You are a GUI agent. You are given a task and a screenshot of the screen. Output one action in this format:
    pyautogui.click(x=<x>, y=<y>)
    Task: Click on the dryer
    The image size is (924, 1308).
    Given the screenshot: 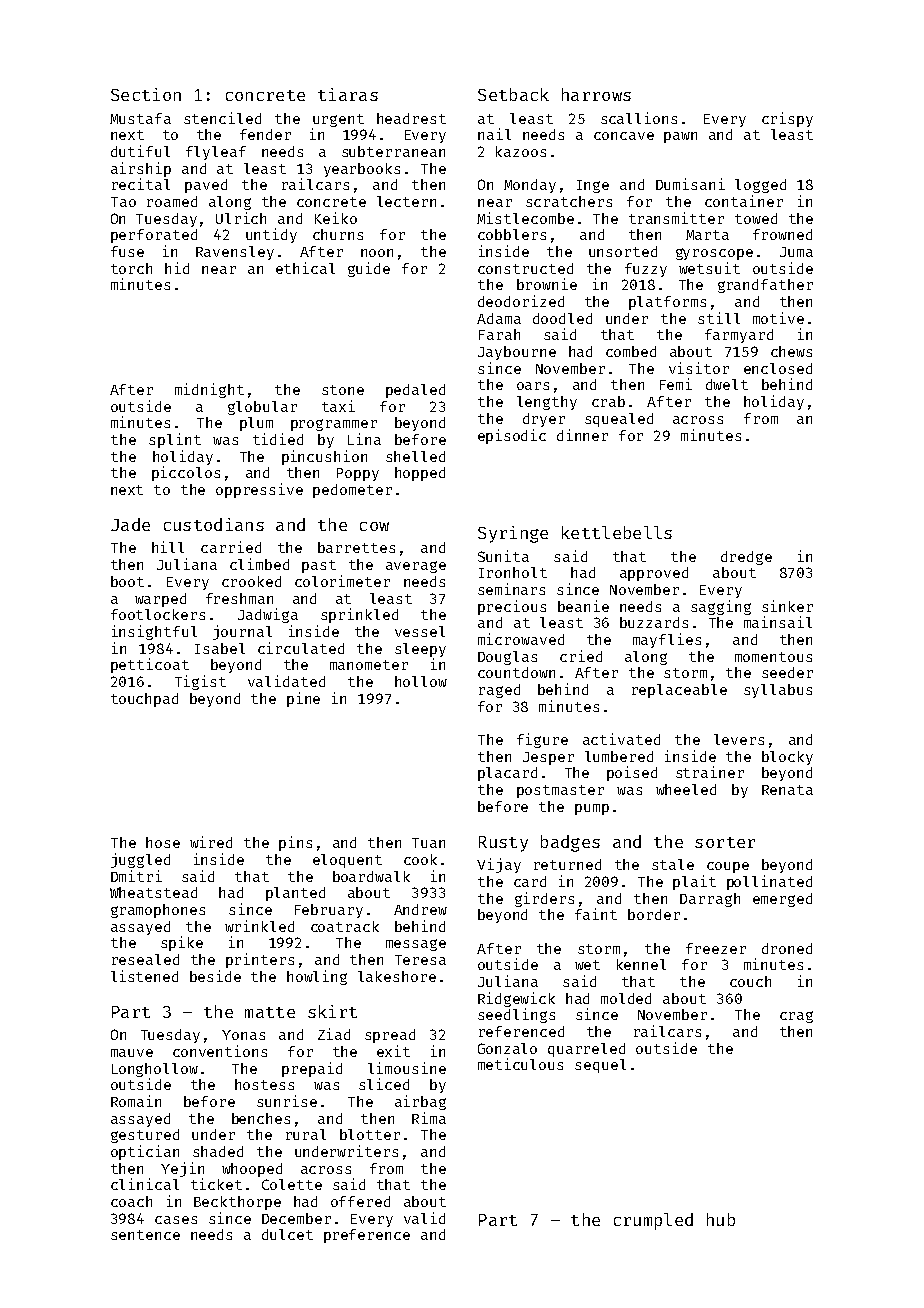 What is the action you would take?
    pyautogui.click(x=544, y=420)
